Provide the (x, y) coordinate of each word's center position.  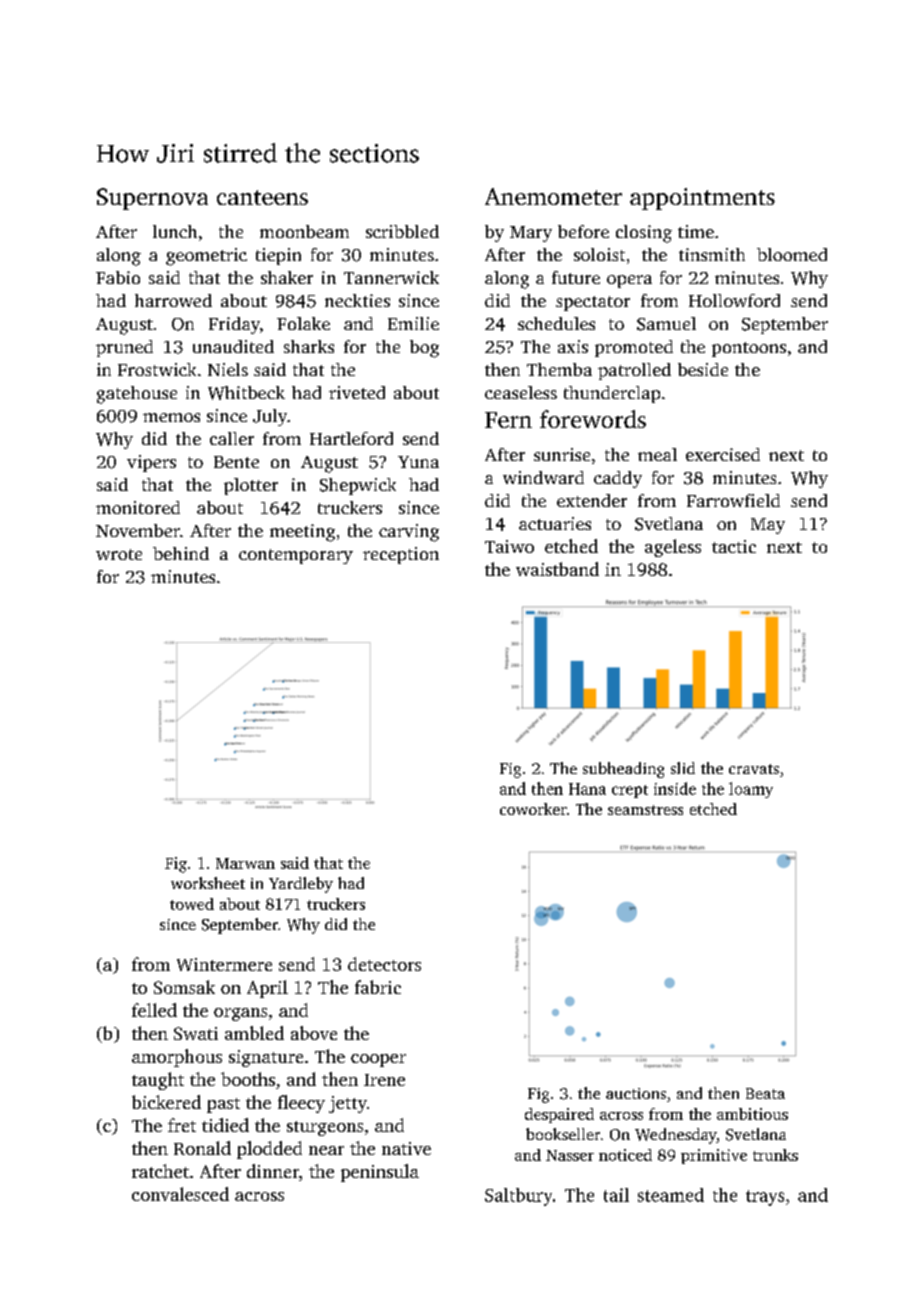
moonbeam (304, 231)
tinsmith (712, 254)
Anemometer (553, 196)
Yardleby (301, 885)
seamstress (645, 810)
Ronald (202, 1148)
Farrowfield (733, 500)
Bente (236, 462)
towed (192, 904)
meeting (302, 533)
